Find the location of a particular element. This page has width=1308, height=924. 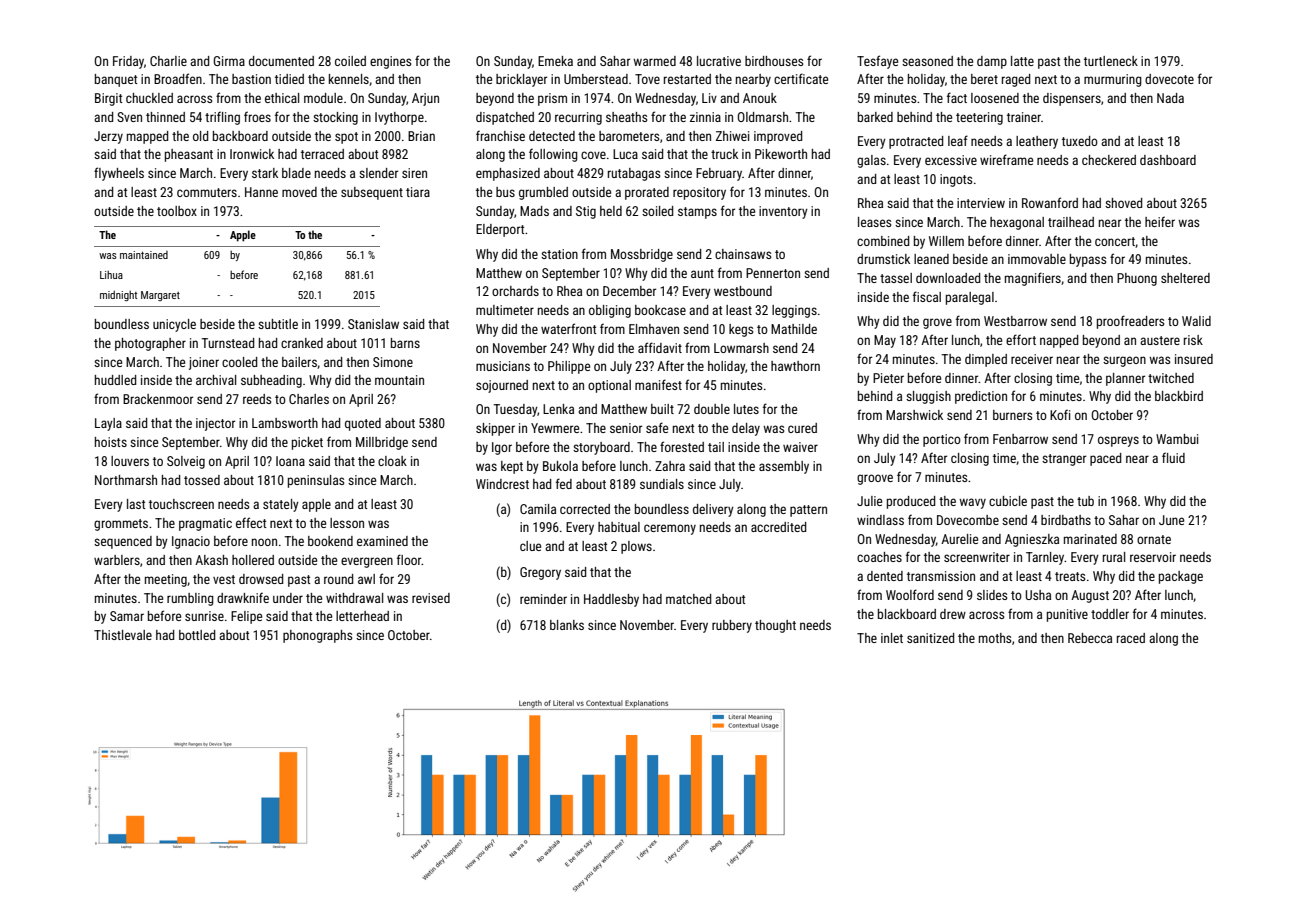

bricklayer is located at coordinates (521, 80).
